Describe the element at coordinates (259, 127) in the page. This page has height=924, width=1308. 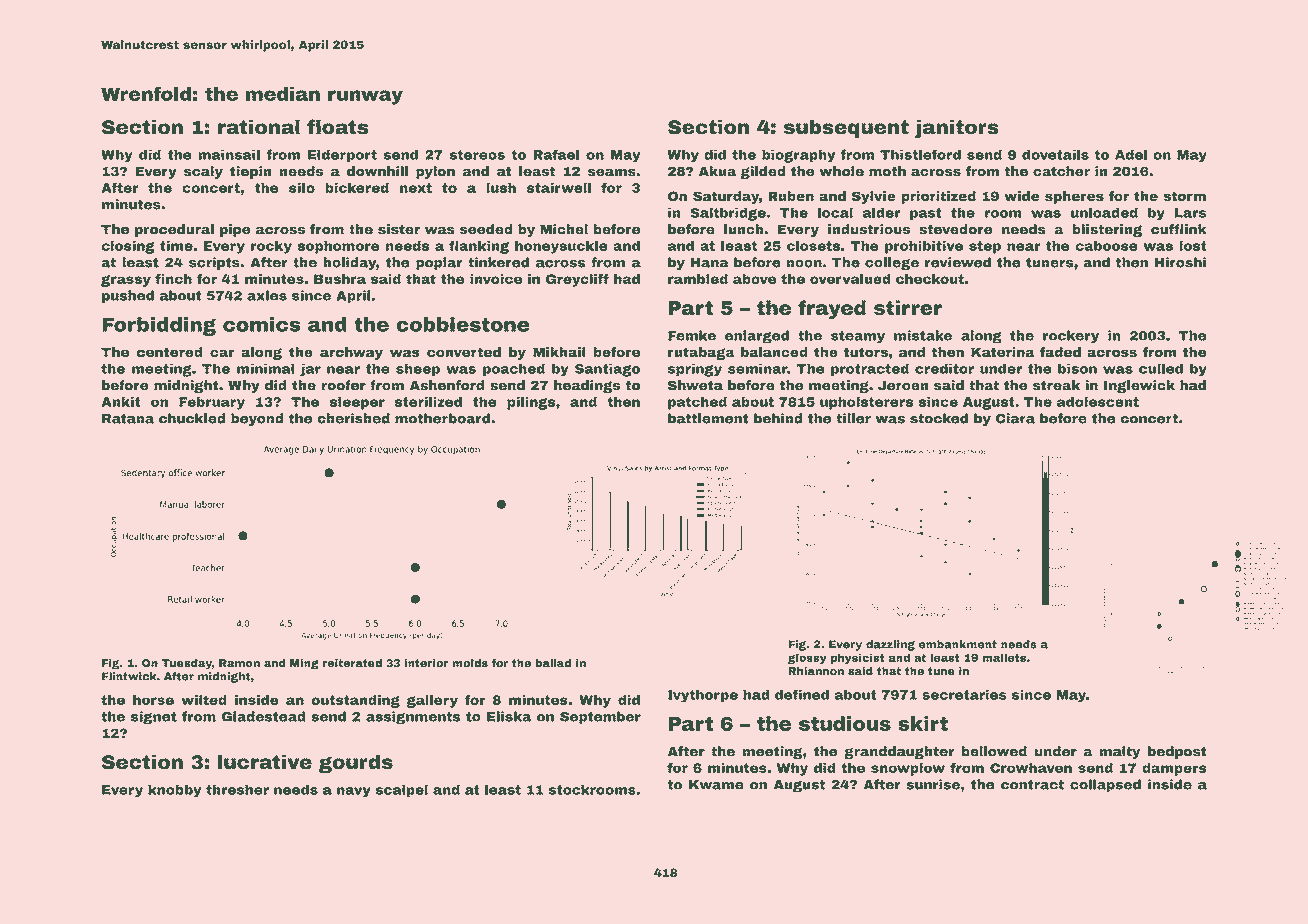
I see `rational` at that location.
